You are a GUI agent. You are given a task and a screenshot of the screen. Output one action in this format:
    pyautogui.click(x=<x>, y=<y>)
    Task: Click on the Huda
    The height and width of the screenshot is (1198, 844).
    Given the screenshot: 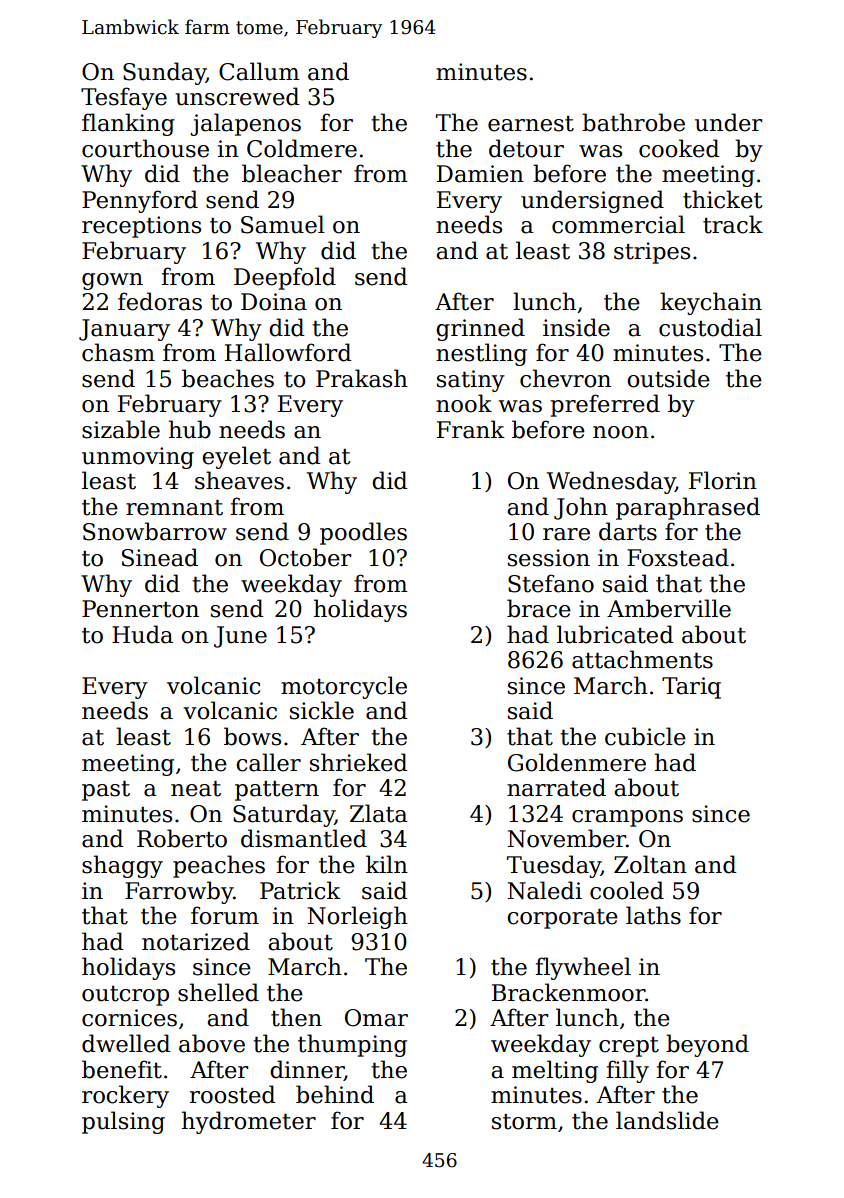 What is the action you would take?
    pyautogui.click(x=142, y=634)
